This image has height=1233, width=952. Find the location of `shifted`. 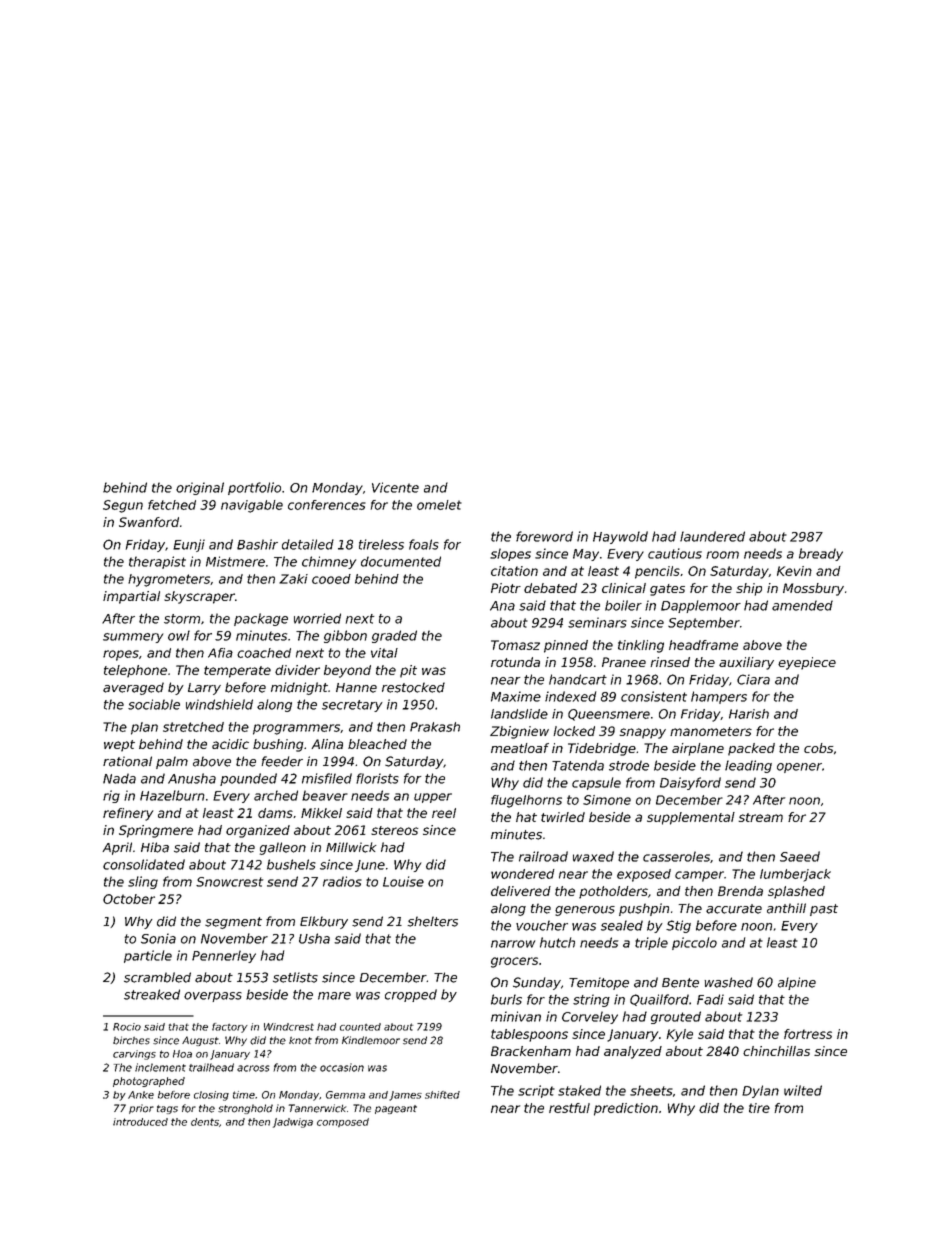

shifted is located at coordinates (442, 1095).
